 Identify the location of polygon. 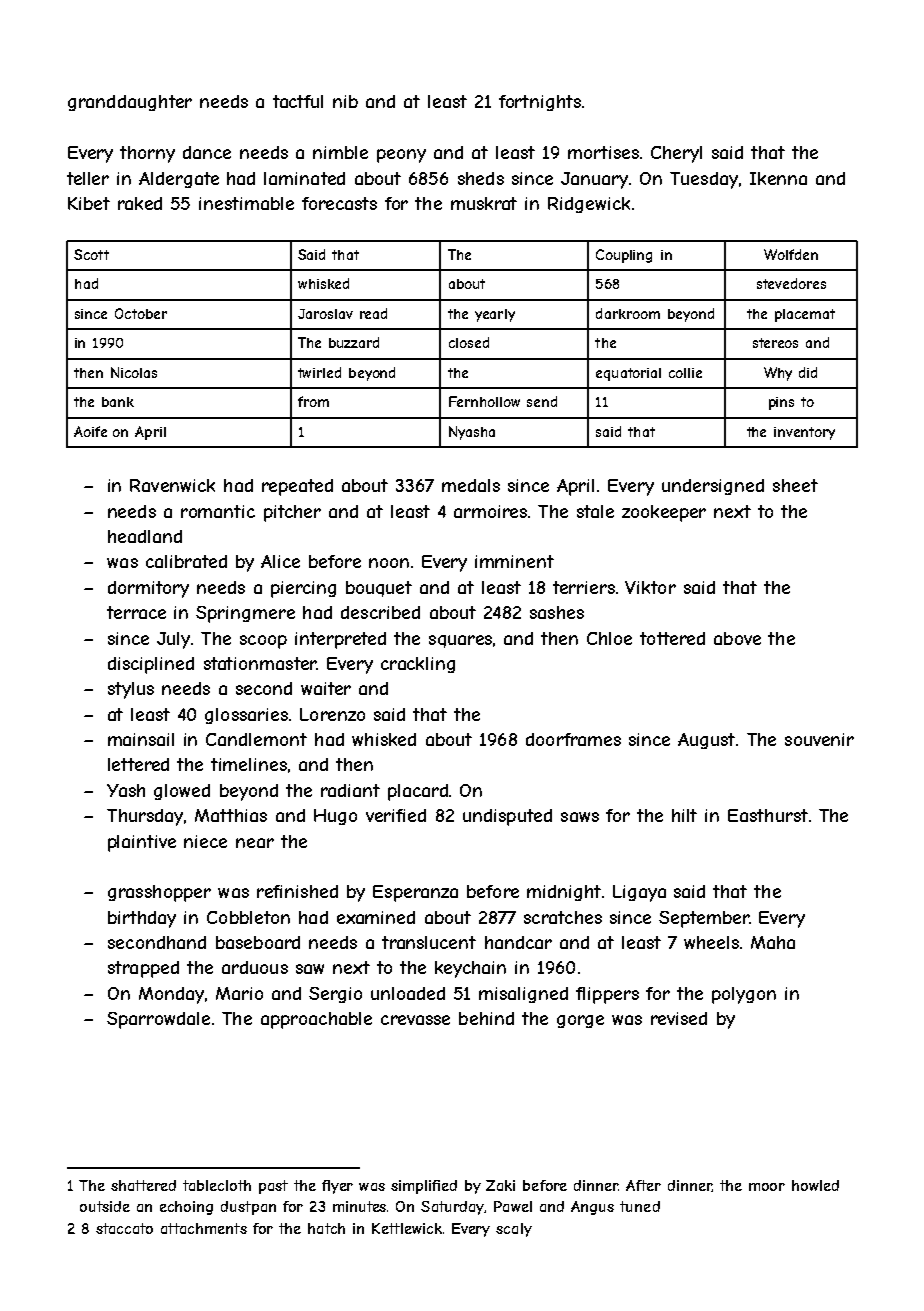
(744, 995).
